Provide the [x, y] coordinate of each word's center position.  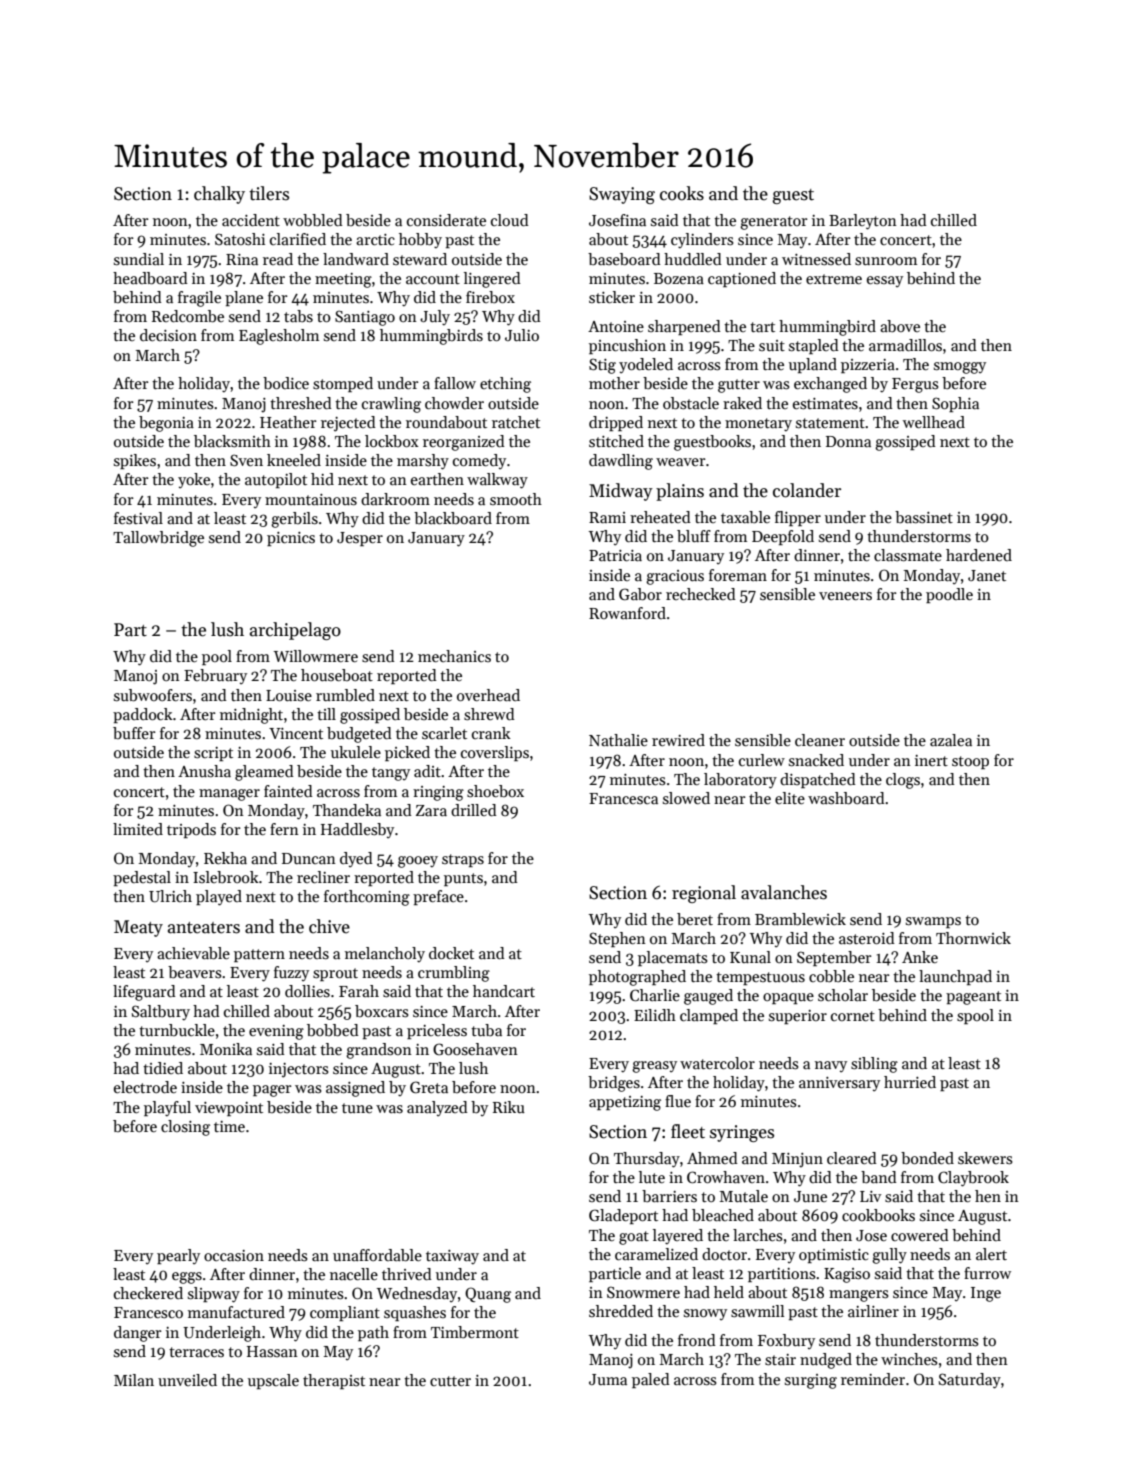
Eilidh [655, 1015]
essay [885, 282]
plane [244, 298]
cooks [682, 193]
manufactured [236, 1312]
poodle [949, 595]
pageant [973, 998]
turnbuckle [177, 1030]
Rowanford [627, 613]
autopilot [276, 480]
